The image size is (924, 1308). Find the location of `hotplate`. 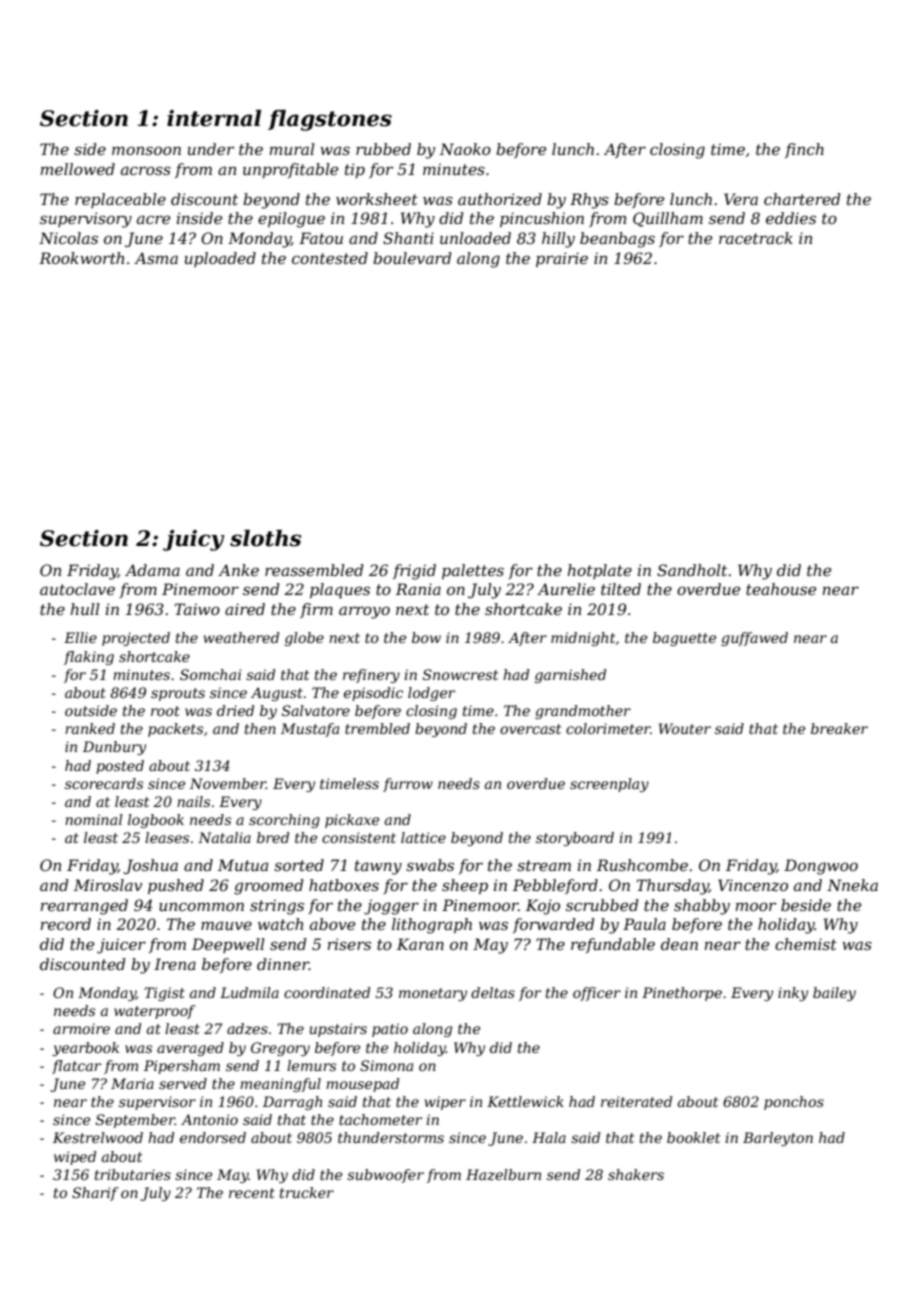

hotplate is located at coordinates (599, 571).
